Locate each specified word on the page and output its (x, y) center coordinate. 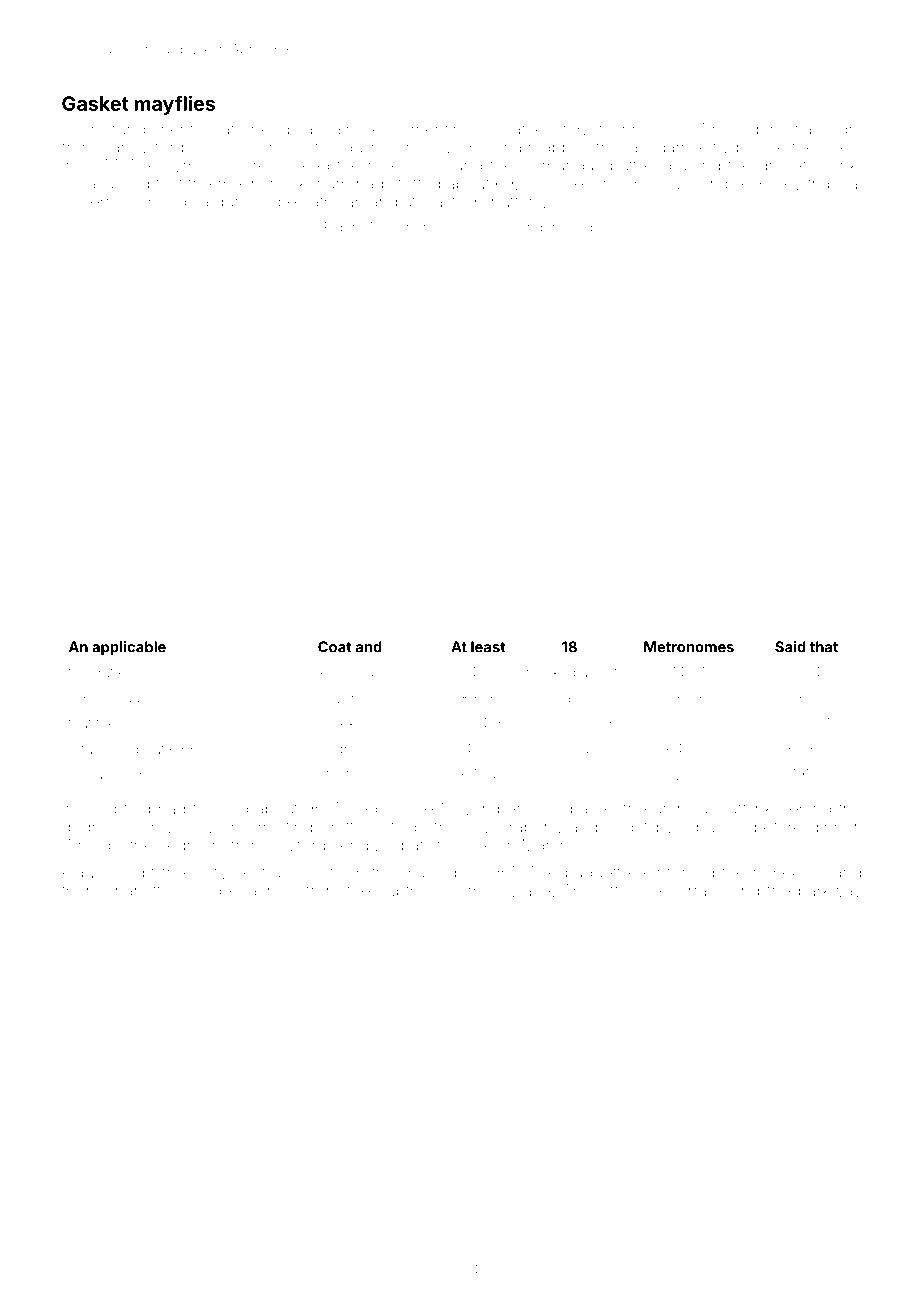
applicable (129, 648)
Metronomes (689, 647)
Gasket (95, 103)
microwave (509, 890)
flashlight (828, 130)
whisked (548, 672)
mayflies (174, 105)
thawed (220, 808)
